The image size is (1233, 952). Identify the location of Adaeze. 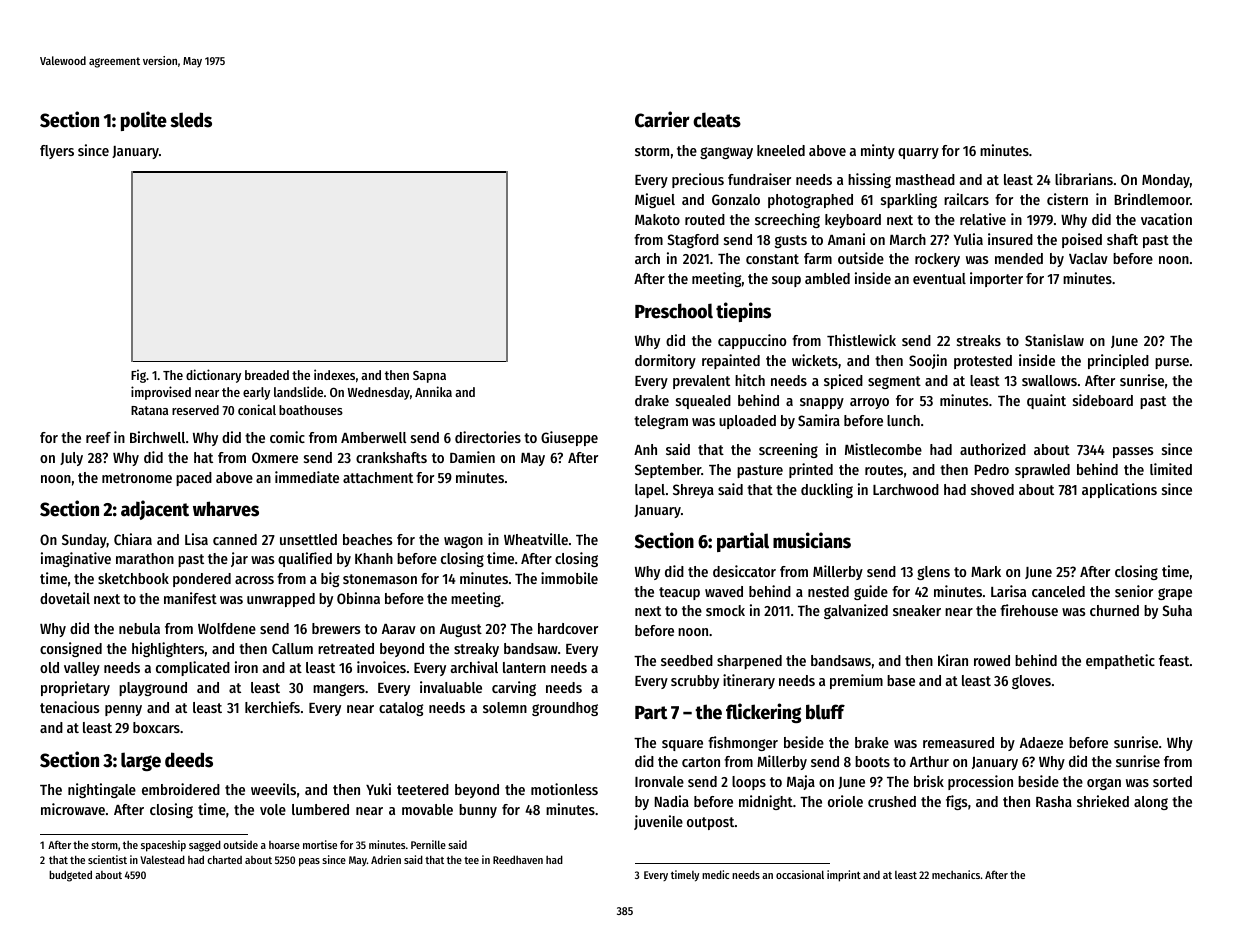
(1041, 742).
